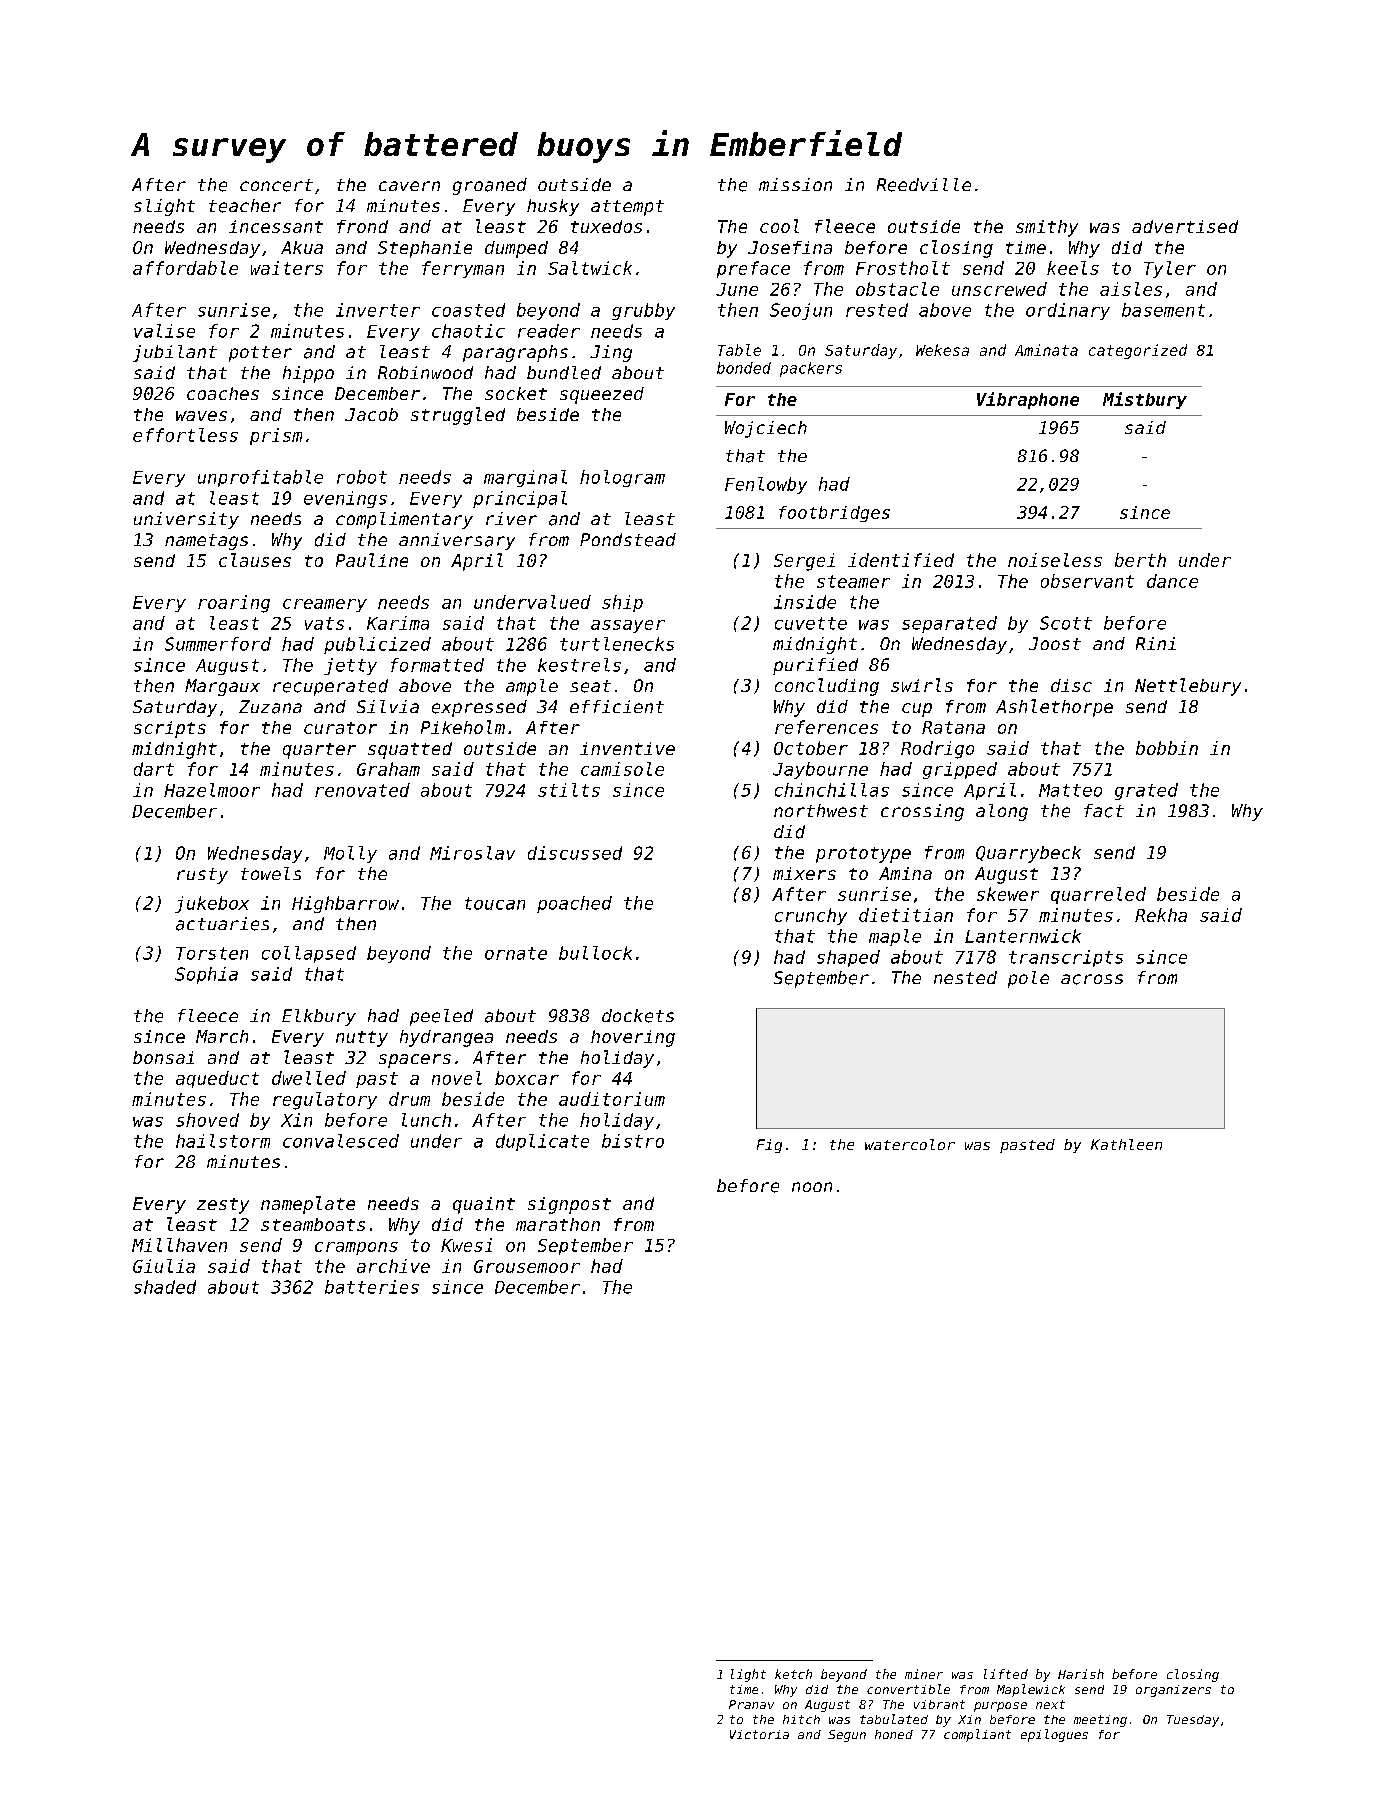 This page has height=1808, width=1397. What do you see at coordinates (409, 186) in the page?
I see `cavern` at bounding box center [409, 186].
